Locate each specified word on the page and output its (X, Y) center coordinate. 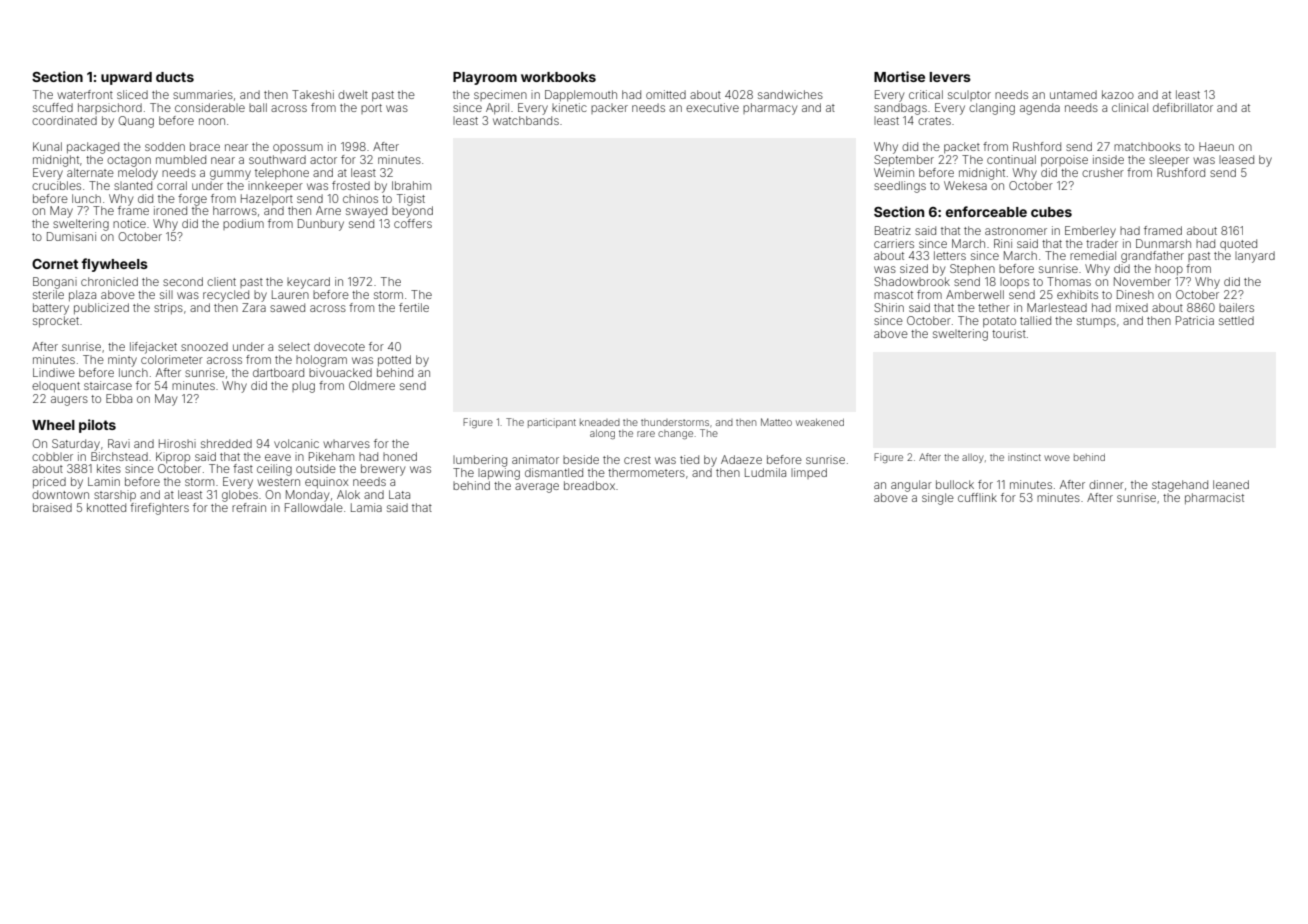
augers (69, 401)
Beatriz (893, 230)
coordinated (64, 120)
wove (1057, 458)
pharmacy (770, 109)
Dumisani (71, 236)
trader (1102, 243)
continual (1011, 159)
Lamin (104, 481)
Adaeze (741, 459)
